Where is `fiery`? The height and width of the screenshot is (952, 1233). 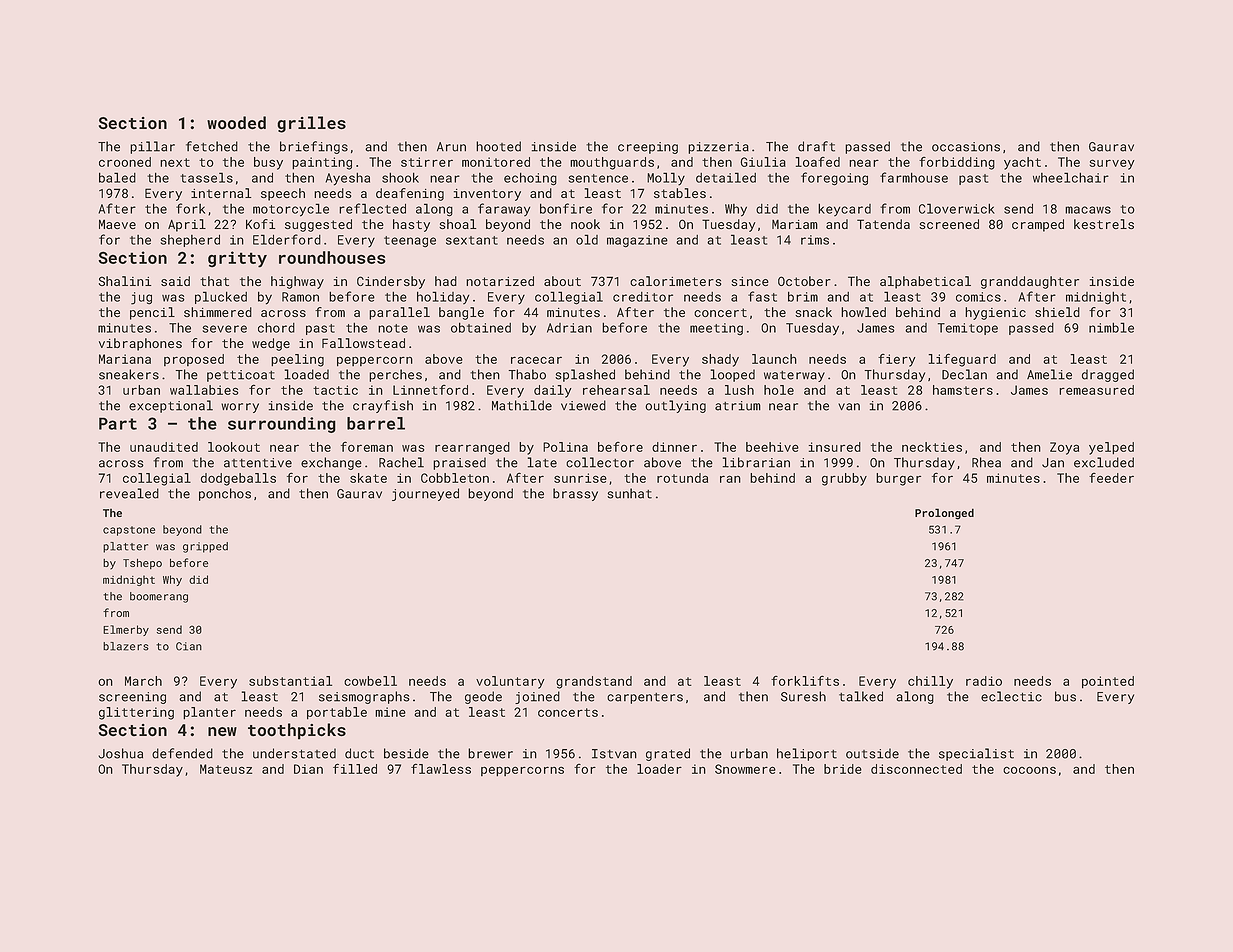 fiery is located at coordinates (897, 360).
